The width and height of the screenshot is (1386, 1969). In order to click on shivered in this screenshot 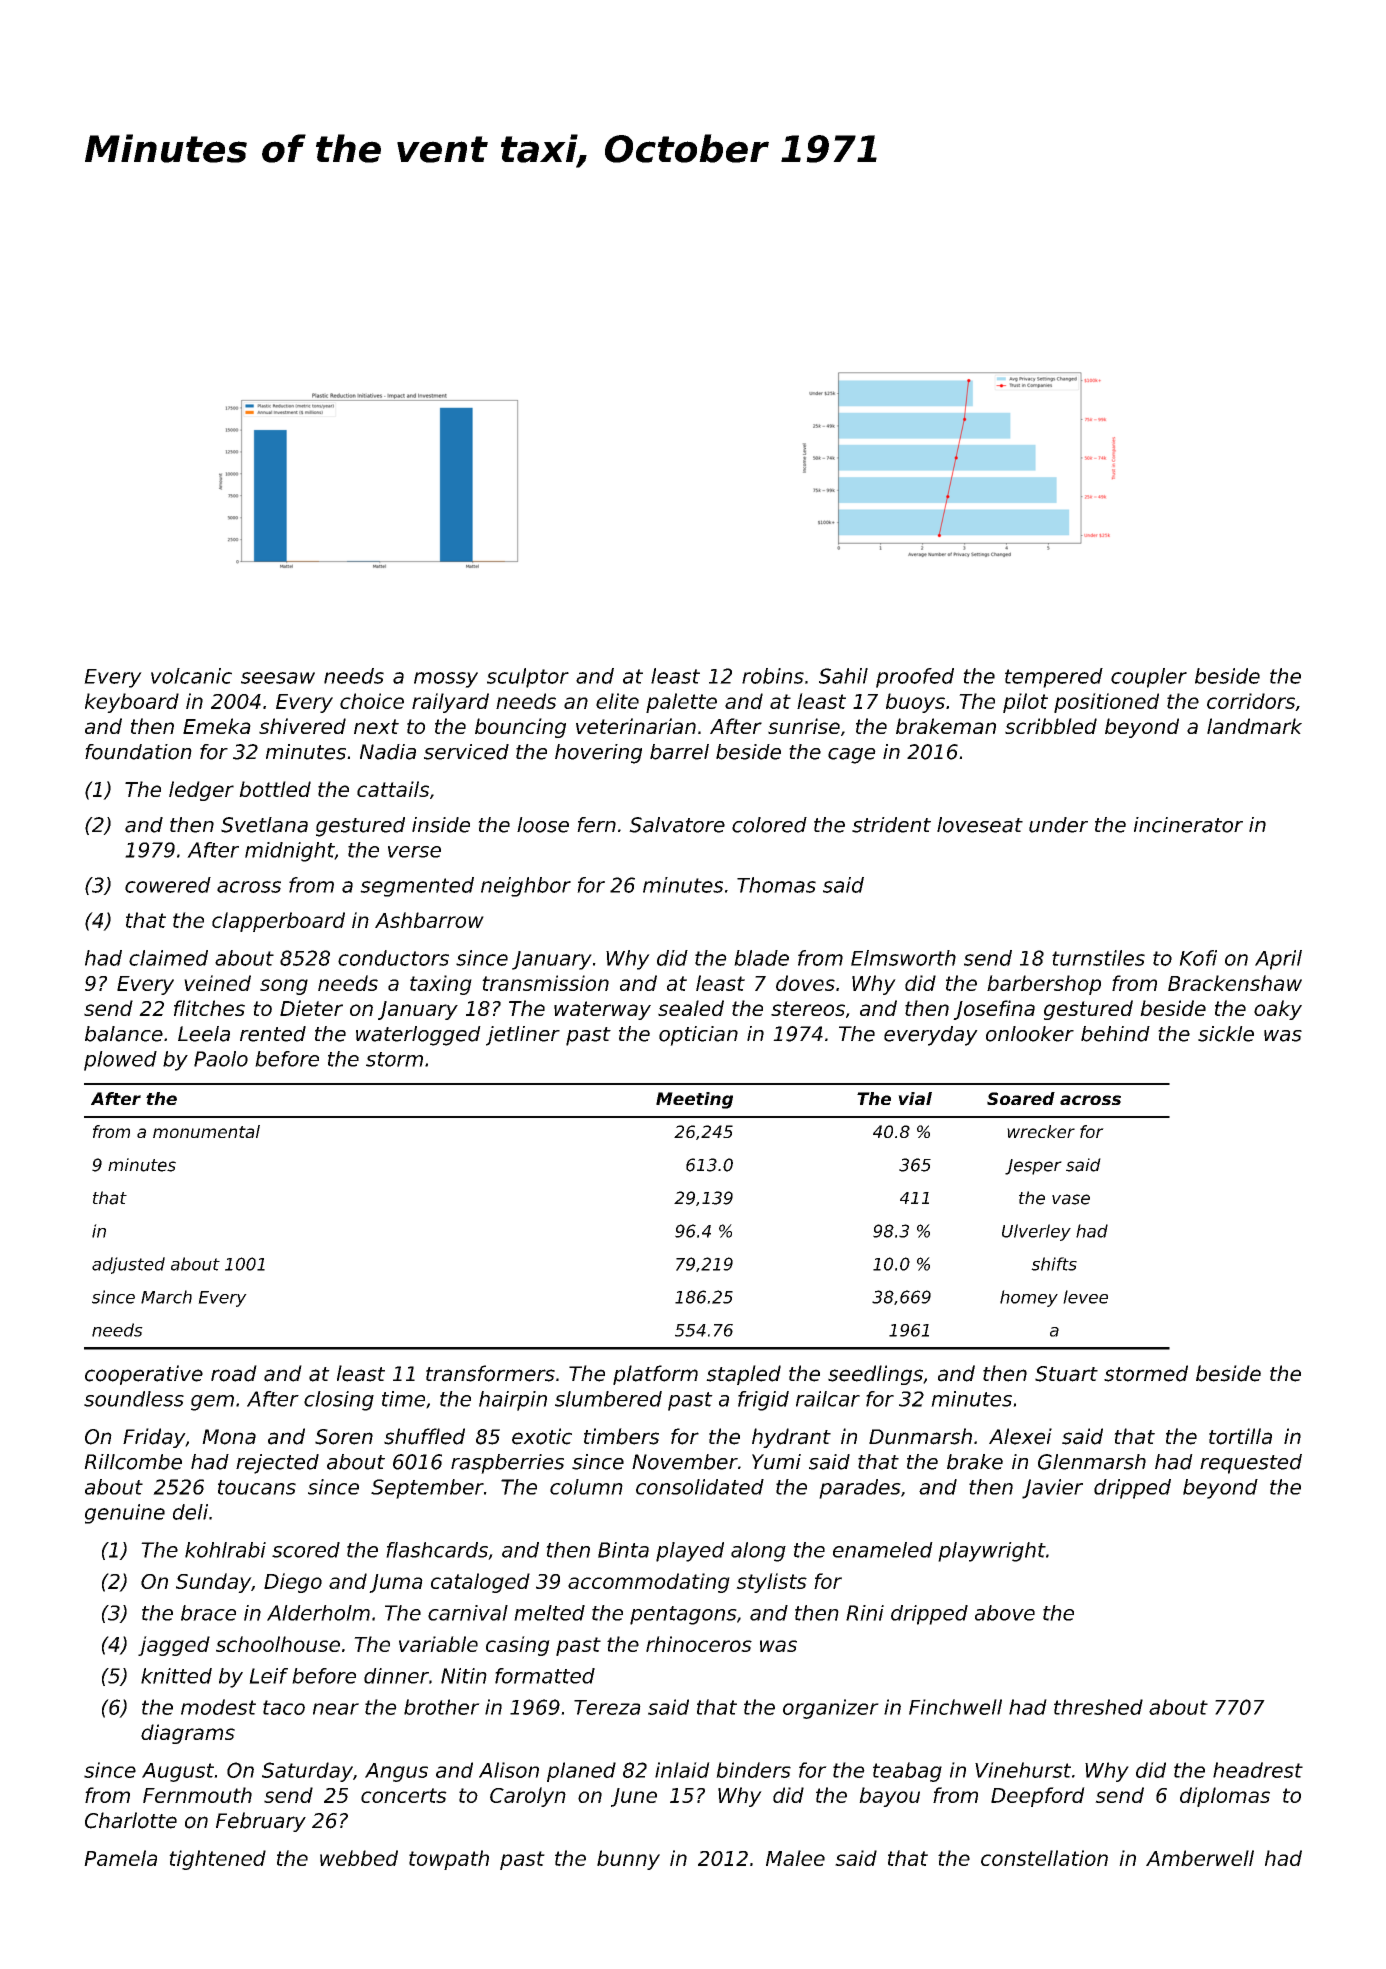, I will do `click(302, 726)`.
